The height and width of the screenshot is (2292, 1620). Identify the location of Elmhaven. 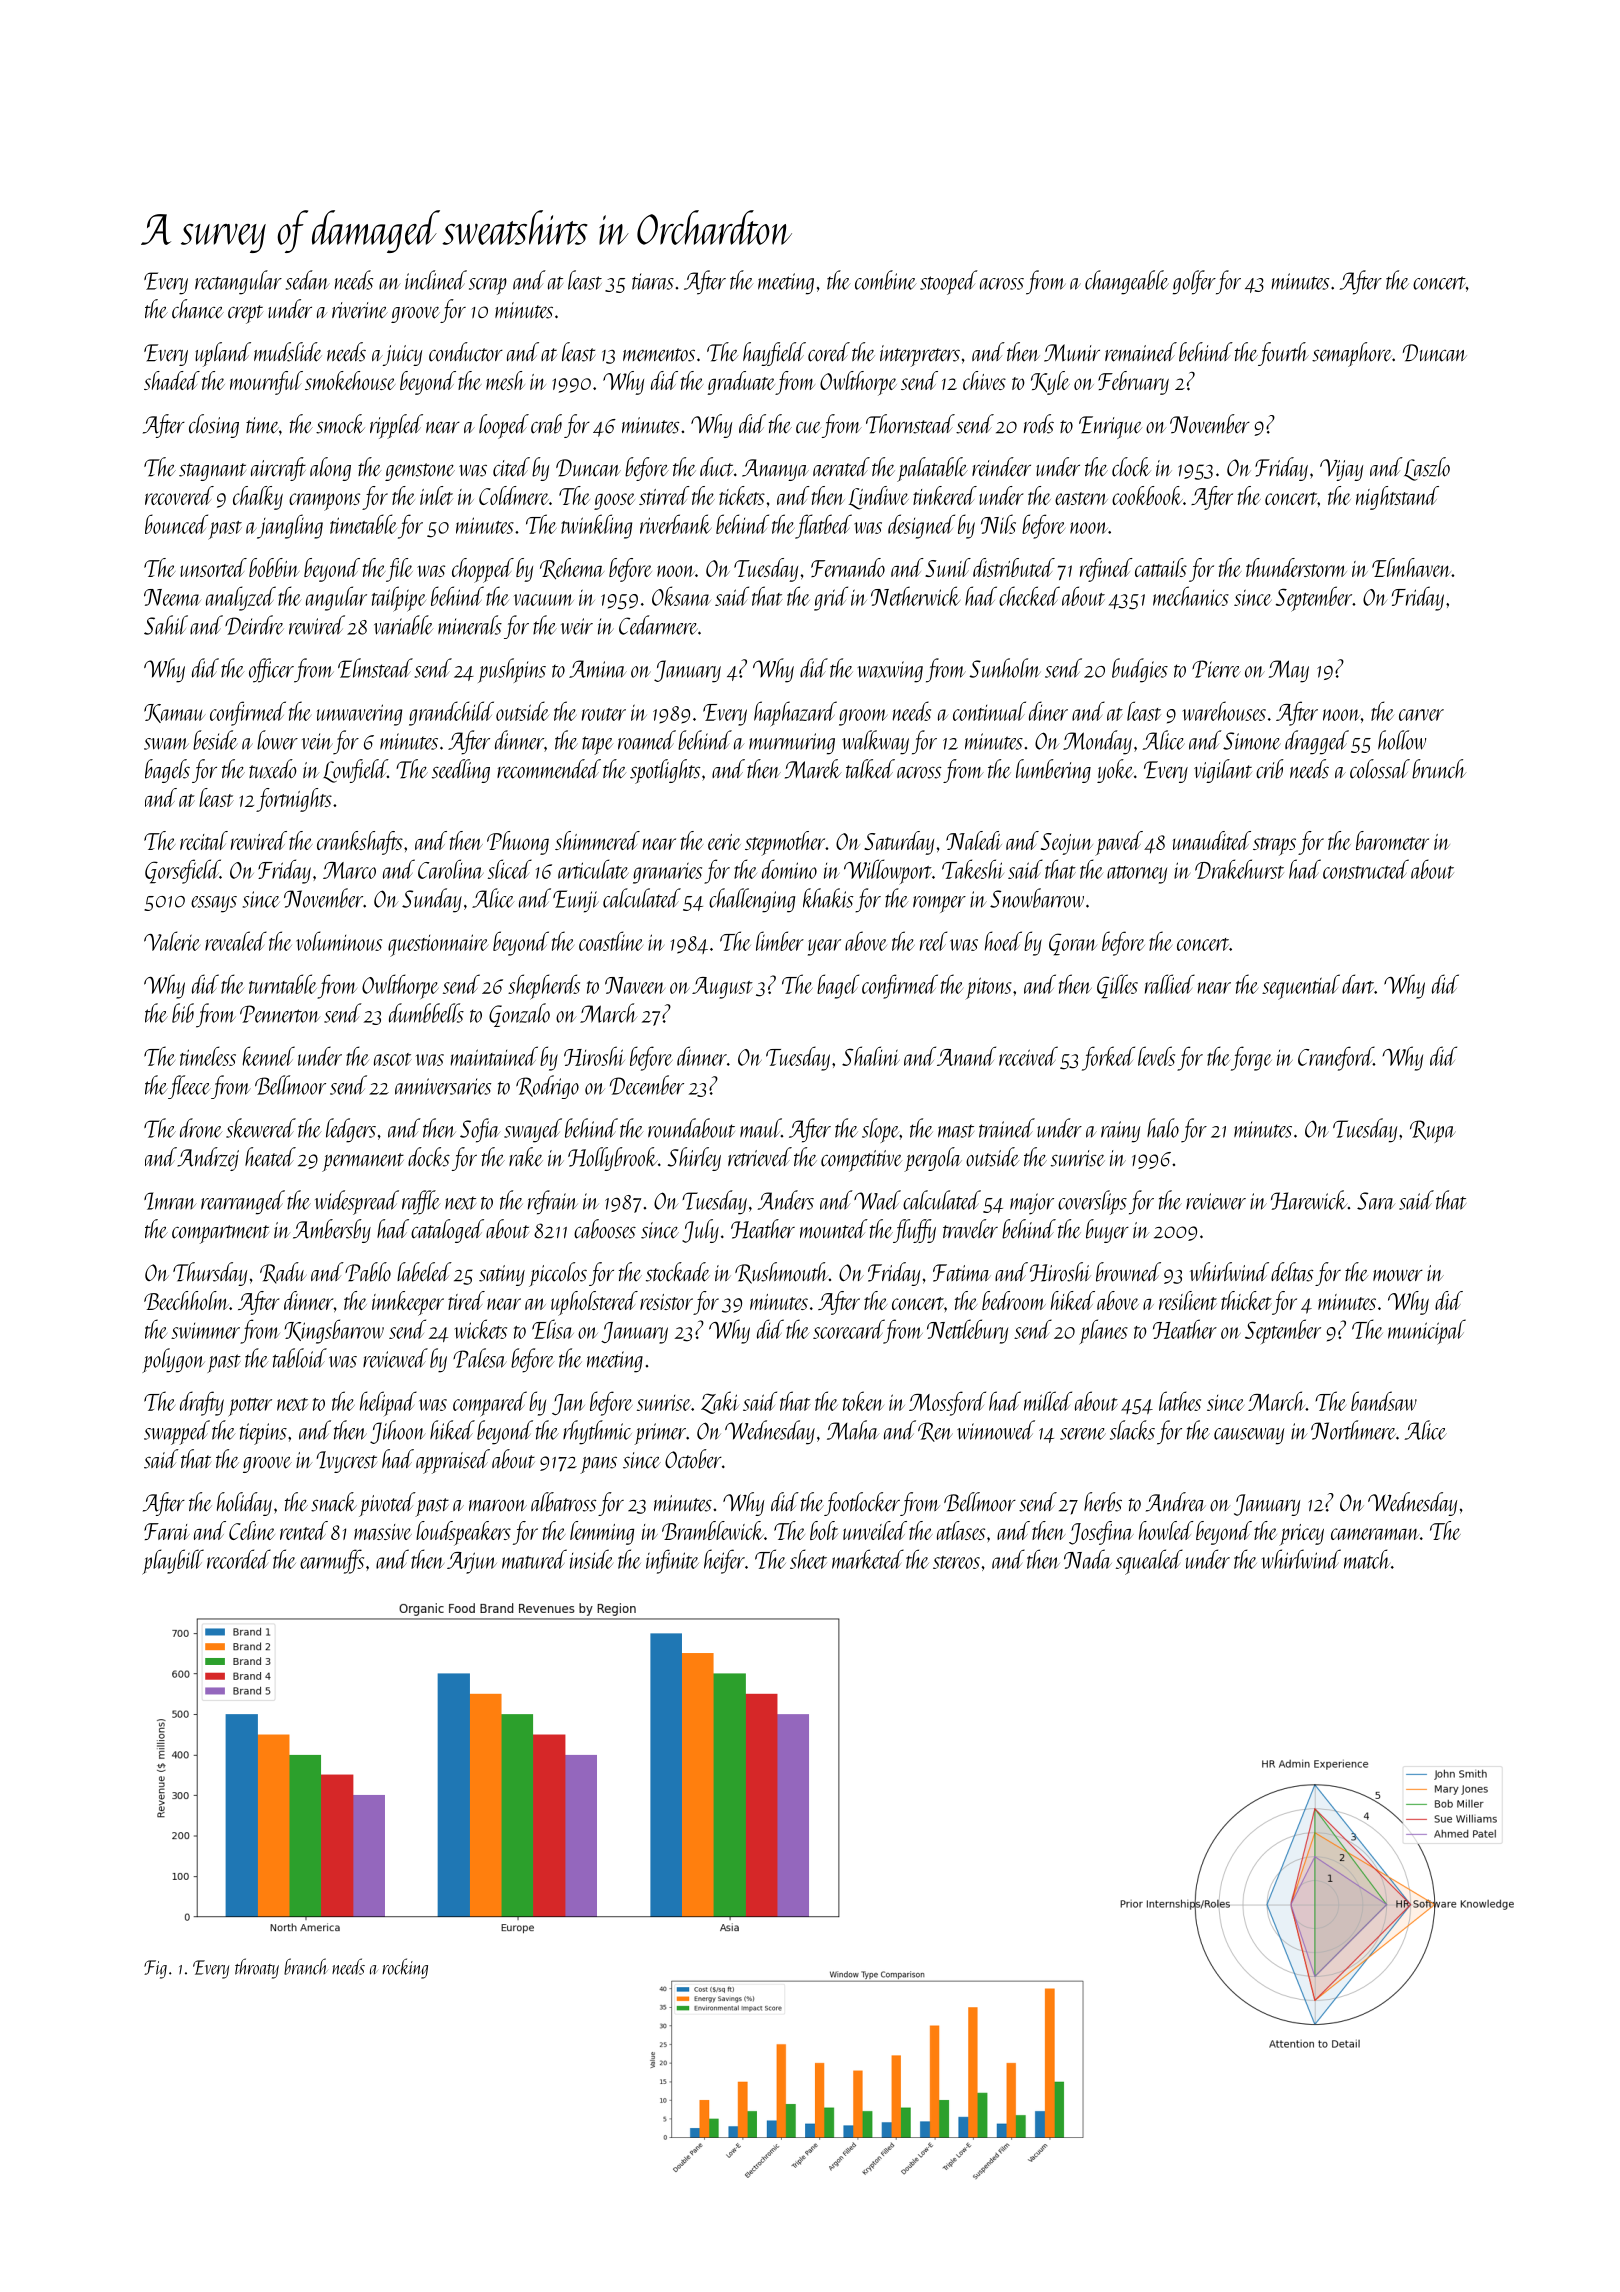
(1412, 567).
